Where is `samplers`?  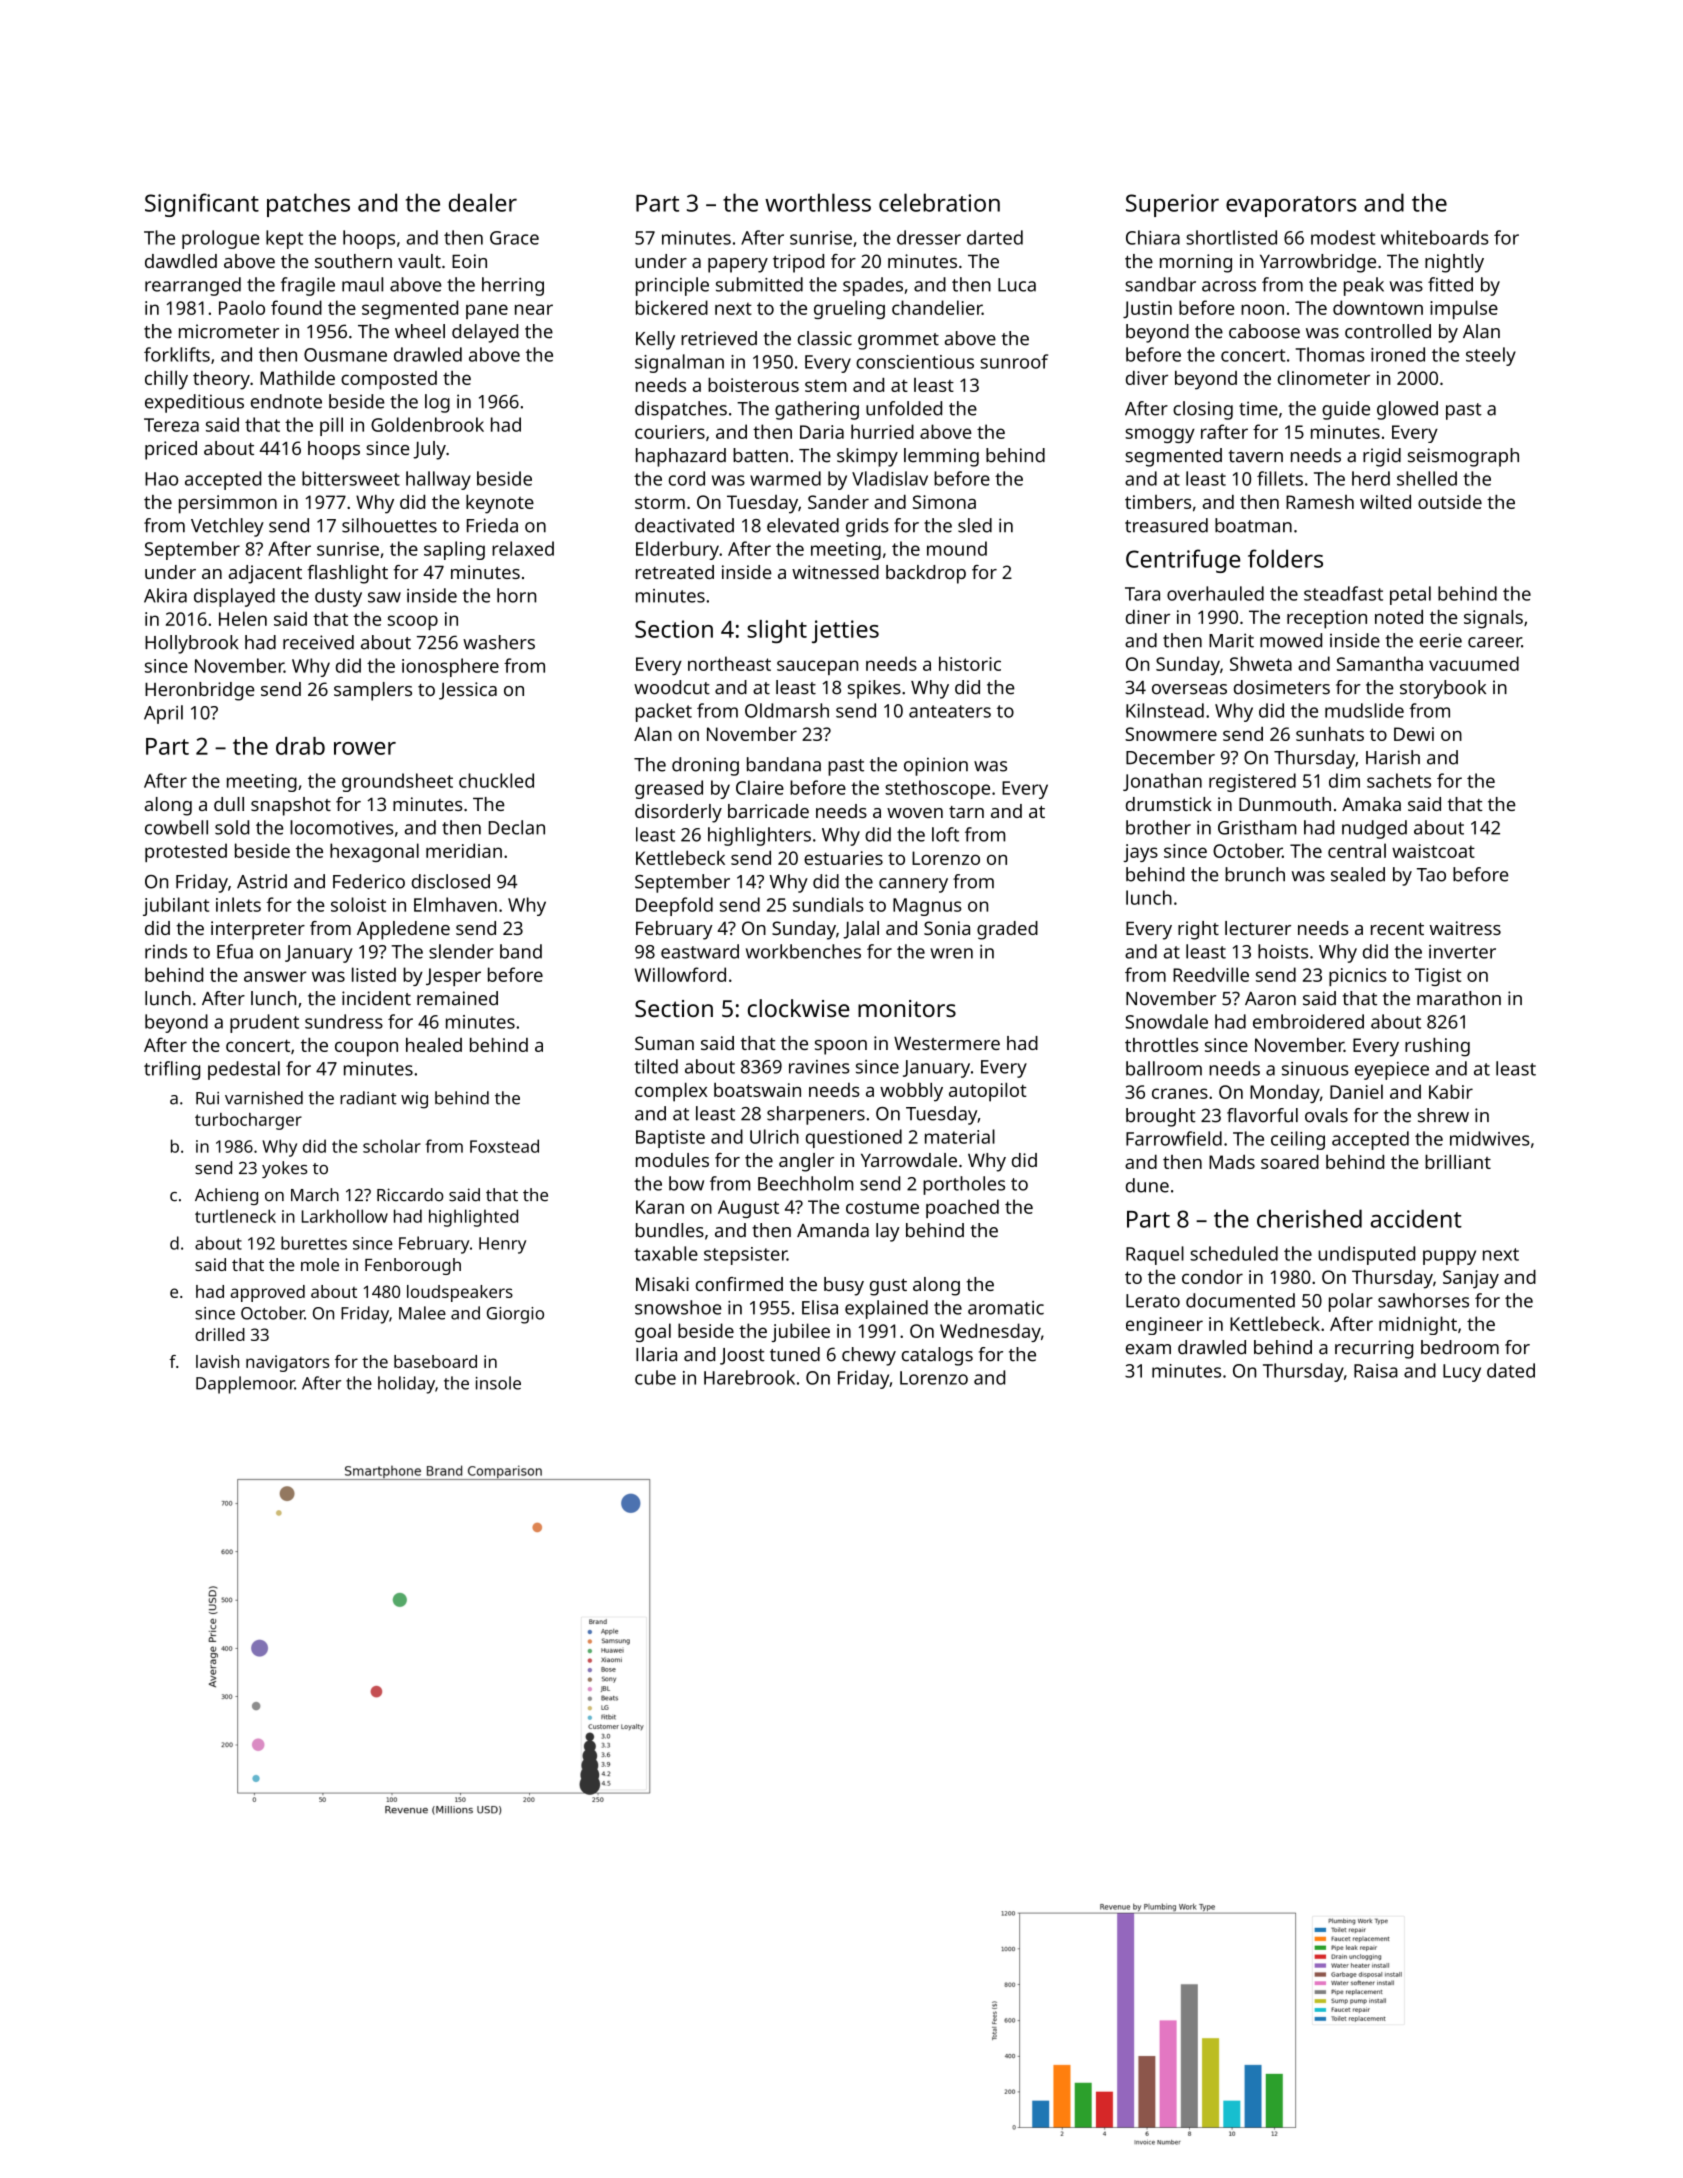 samplers is located at coordinates (373, 691).
